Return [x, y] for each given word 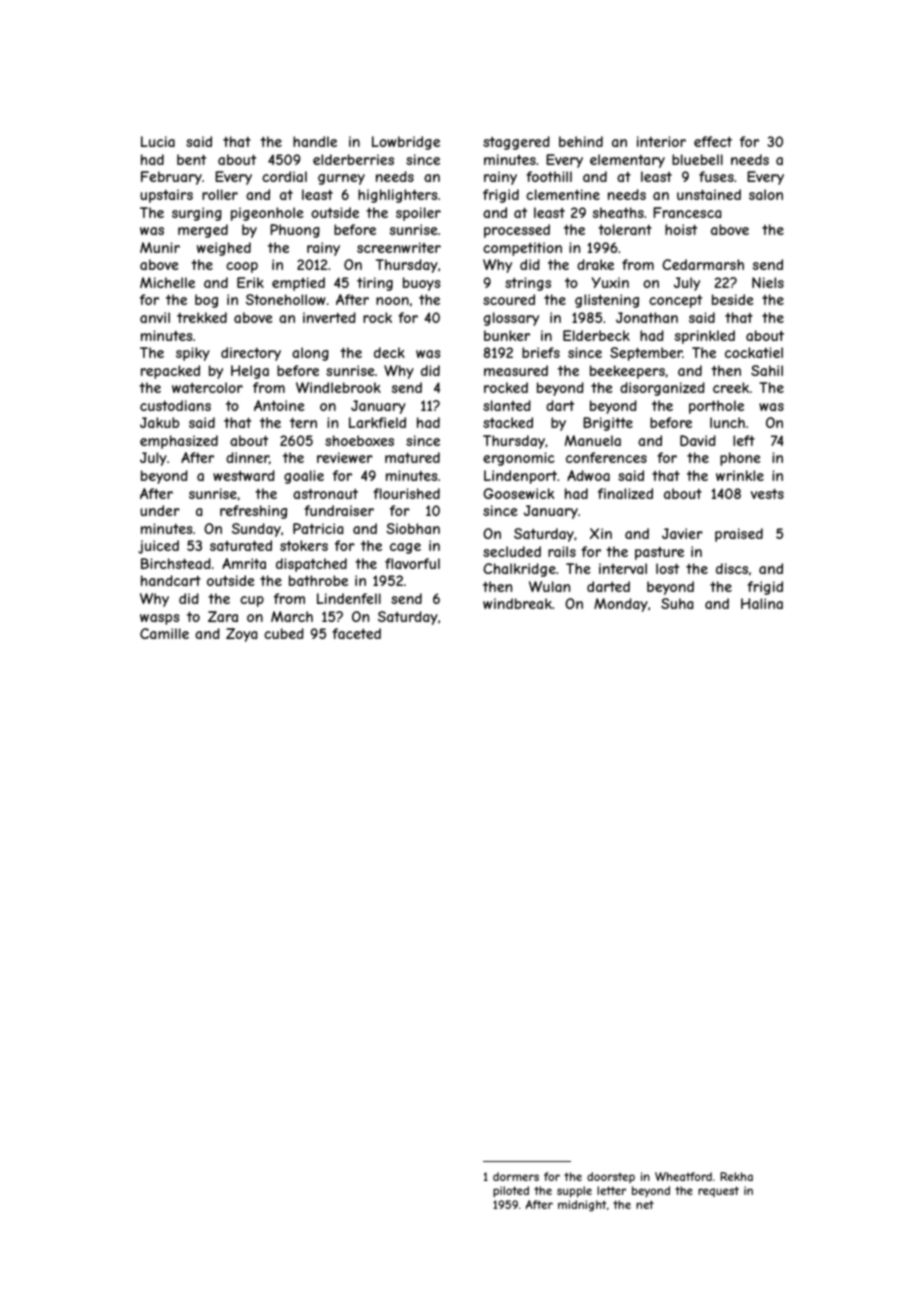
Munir [160, 247]
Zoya [242, 635]
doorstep [611, 1177]
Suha [677, 603]
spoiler [418, 214]
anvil [155, 317]
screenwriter [399, 247]
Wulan [549, 586]
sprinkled [705, 337]
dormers [516, 1176]
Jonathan [647, 317]
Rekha [736, 1176]
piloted [511, 1191]
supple [574, 1192]
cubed [284, 633]
